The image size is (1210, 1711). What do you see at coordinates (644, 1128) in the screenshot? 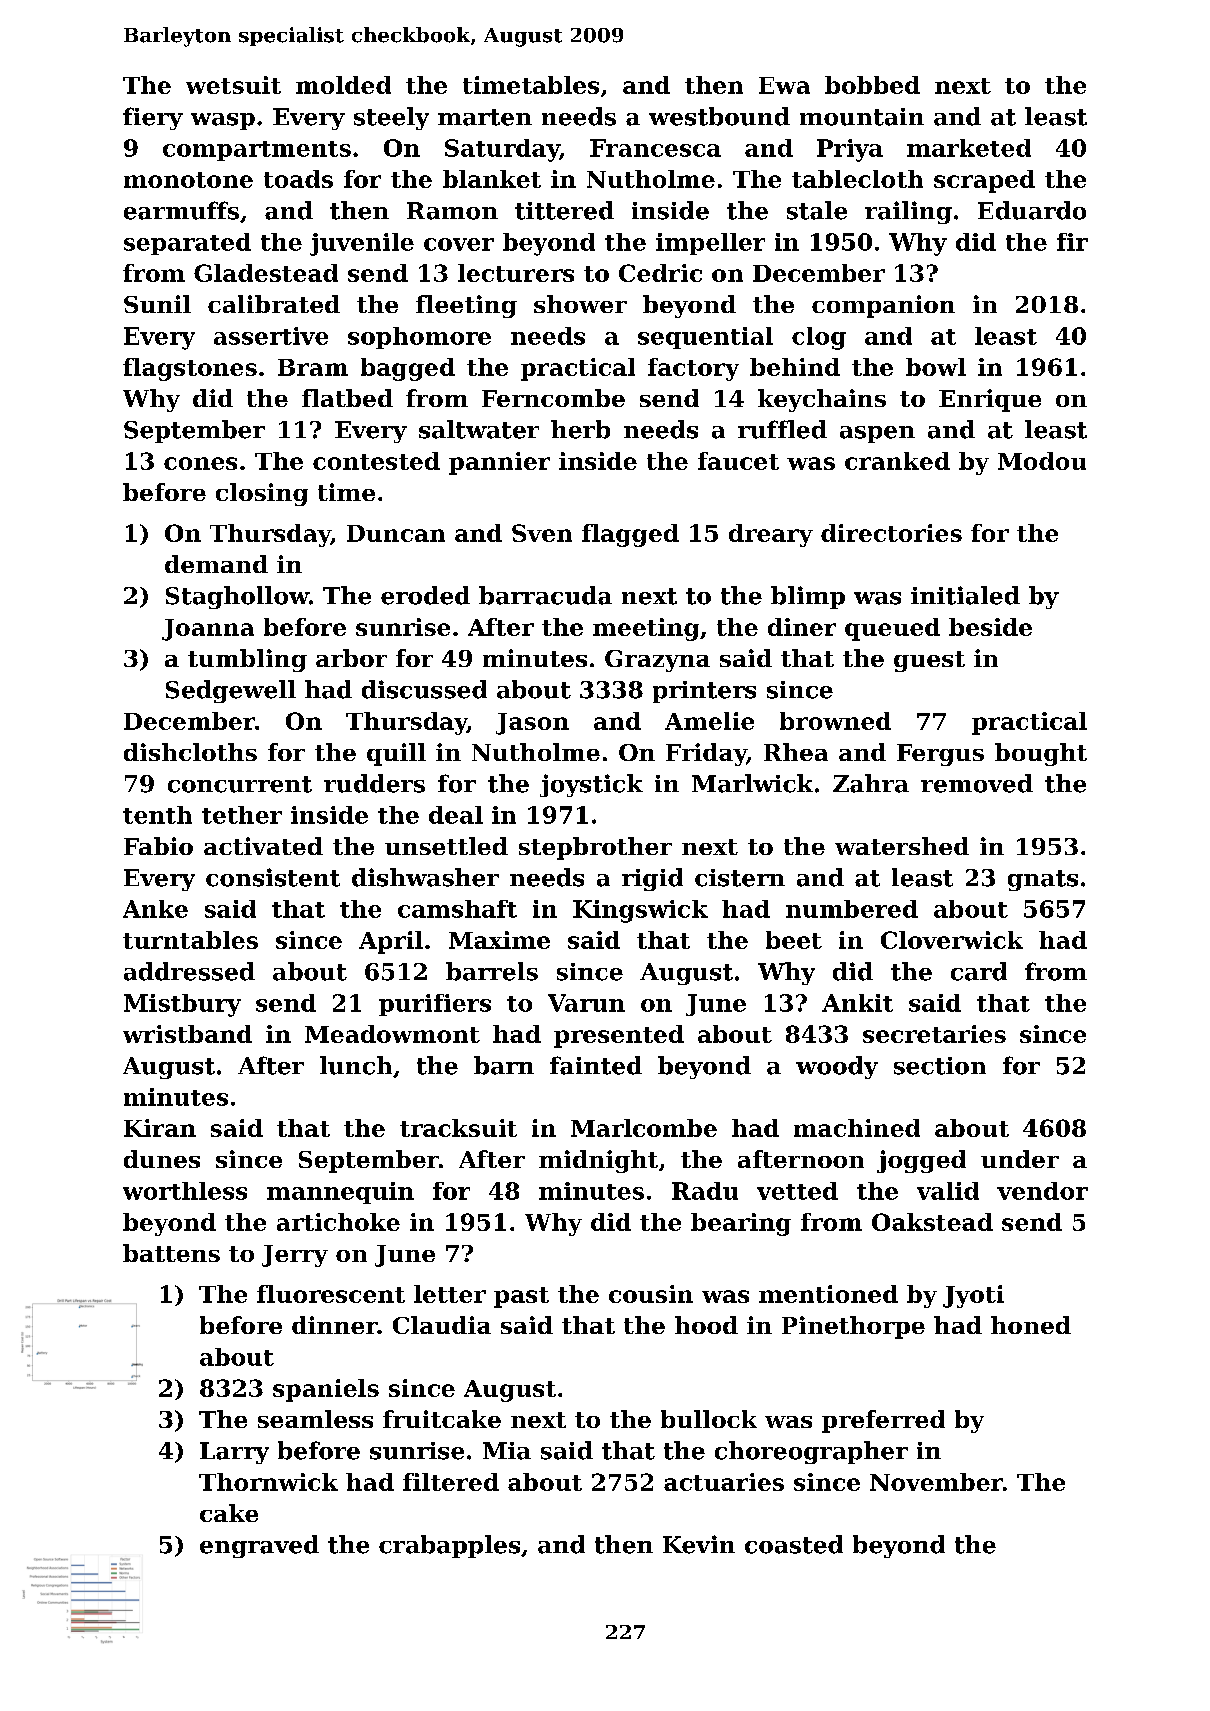
I see `Marlcombe` at bounding box center [644, 1128].
